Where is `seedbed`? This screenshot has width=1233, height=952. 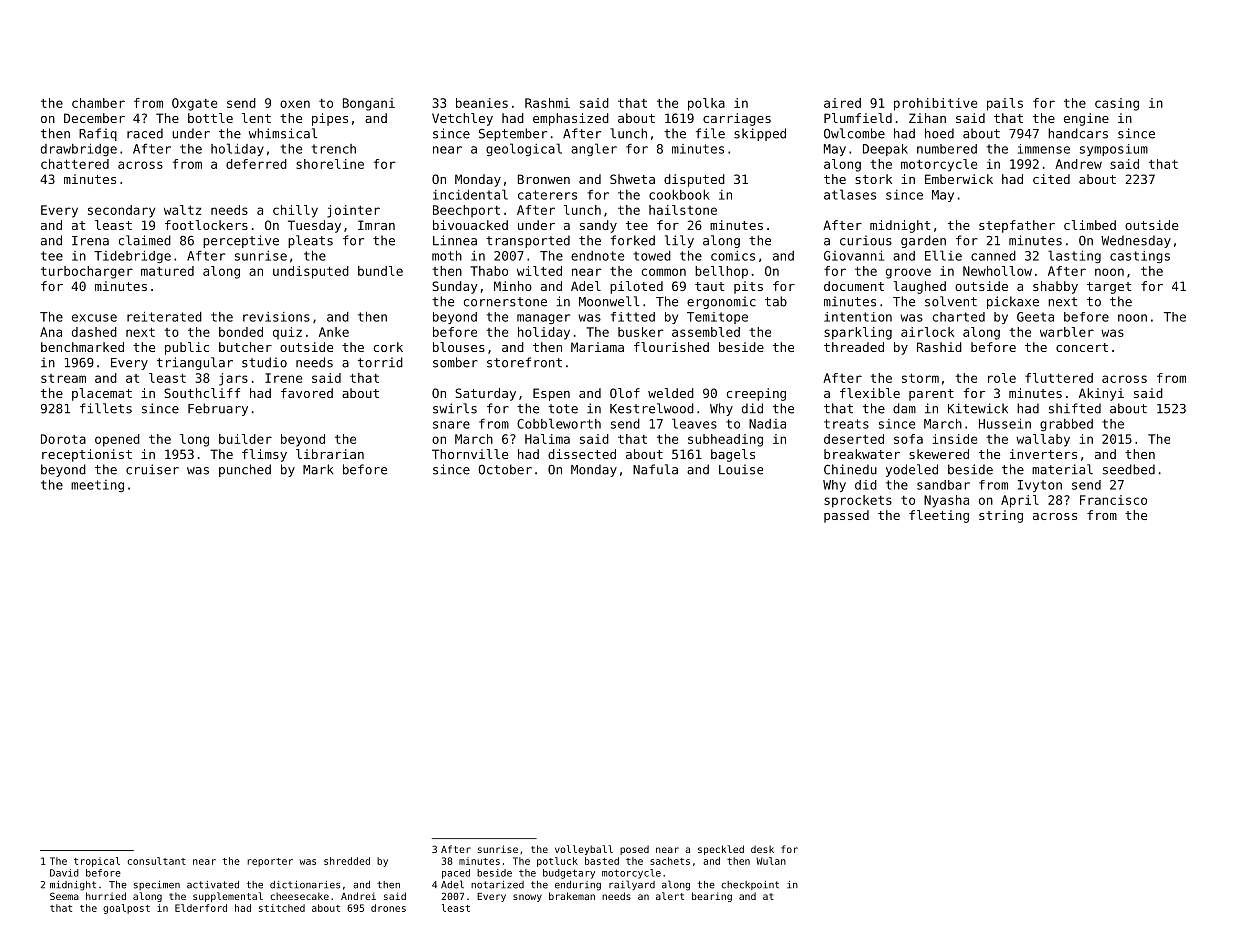 seedbed is located at coordinates (1129, 469).
